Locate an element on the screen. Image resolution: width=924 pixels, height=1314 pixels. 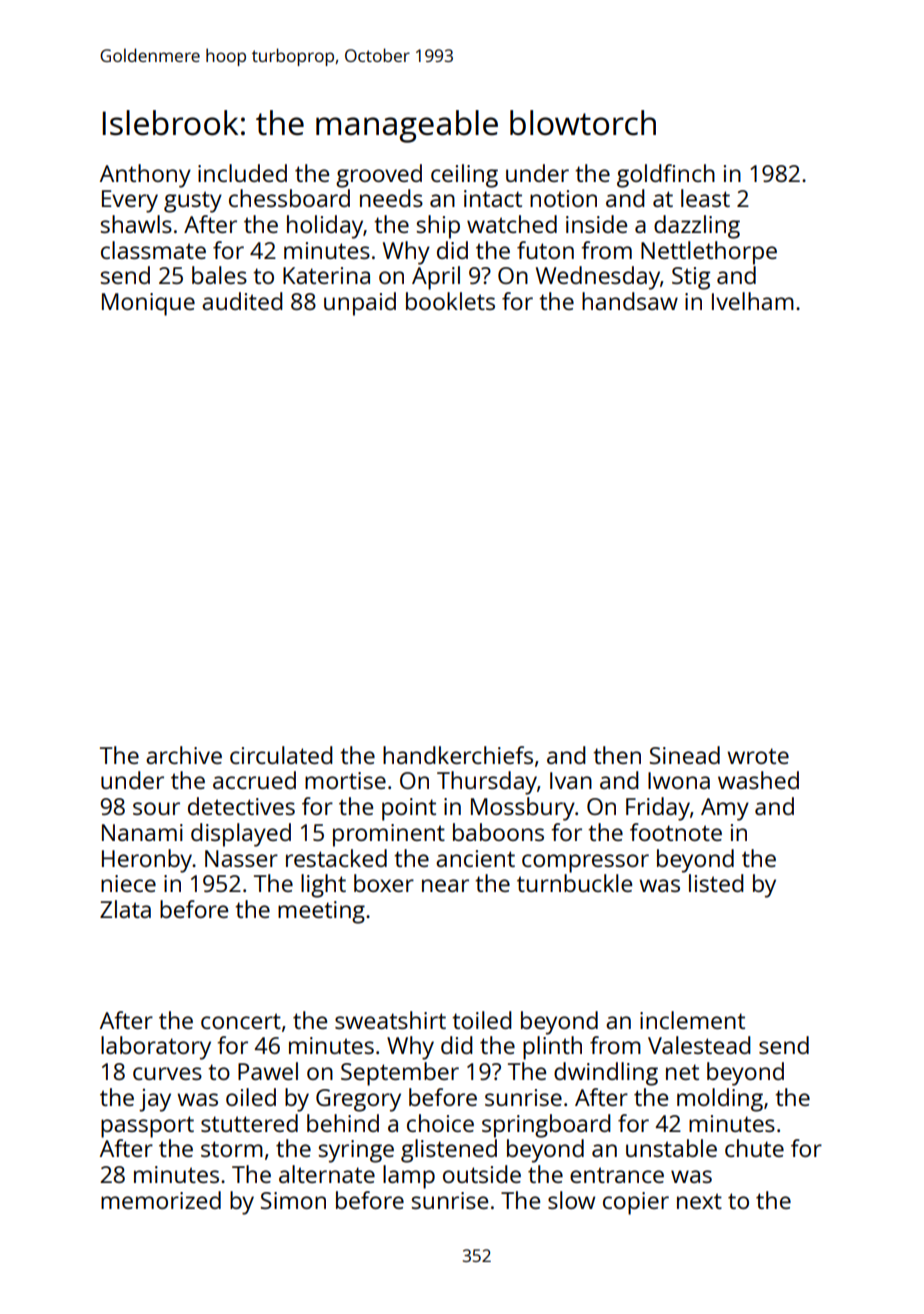
displayed is located at coordinates (241, 835).
